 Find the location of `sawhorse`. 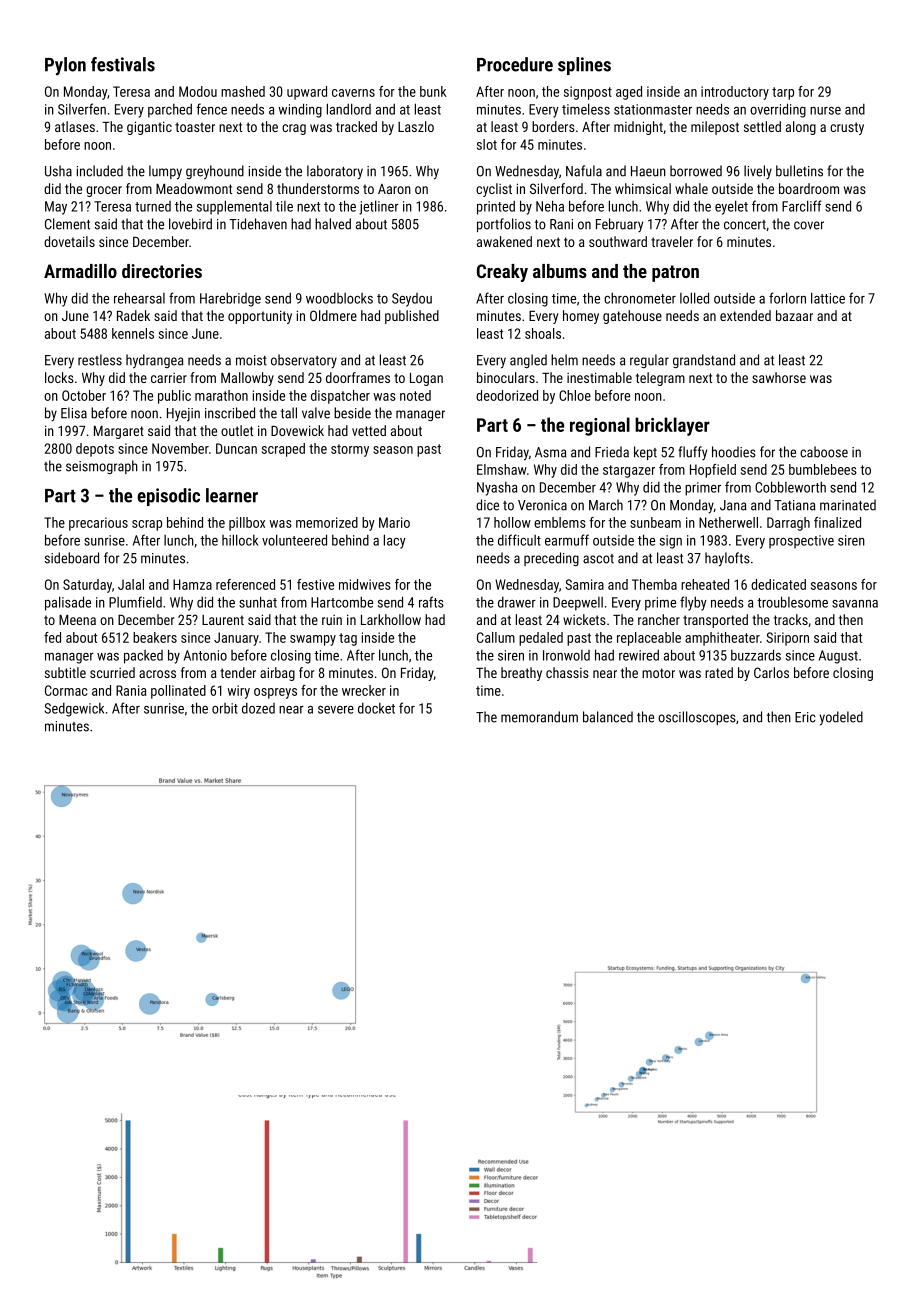

sawhorse is located at coordinates (779, 377).
